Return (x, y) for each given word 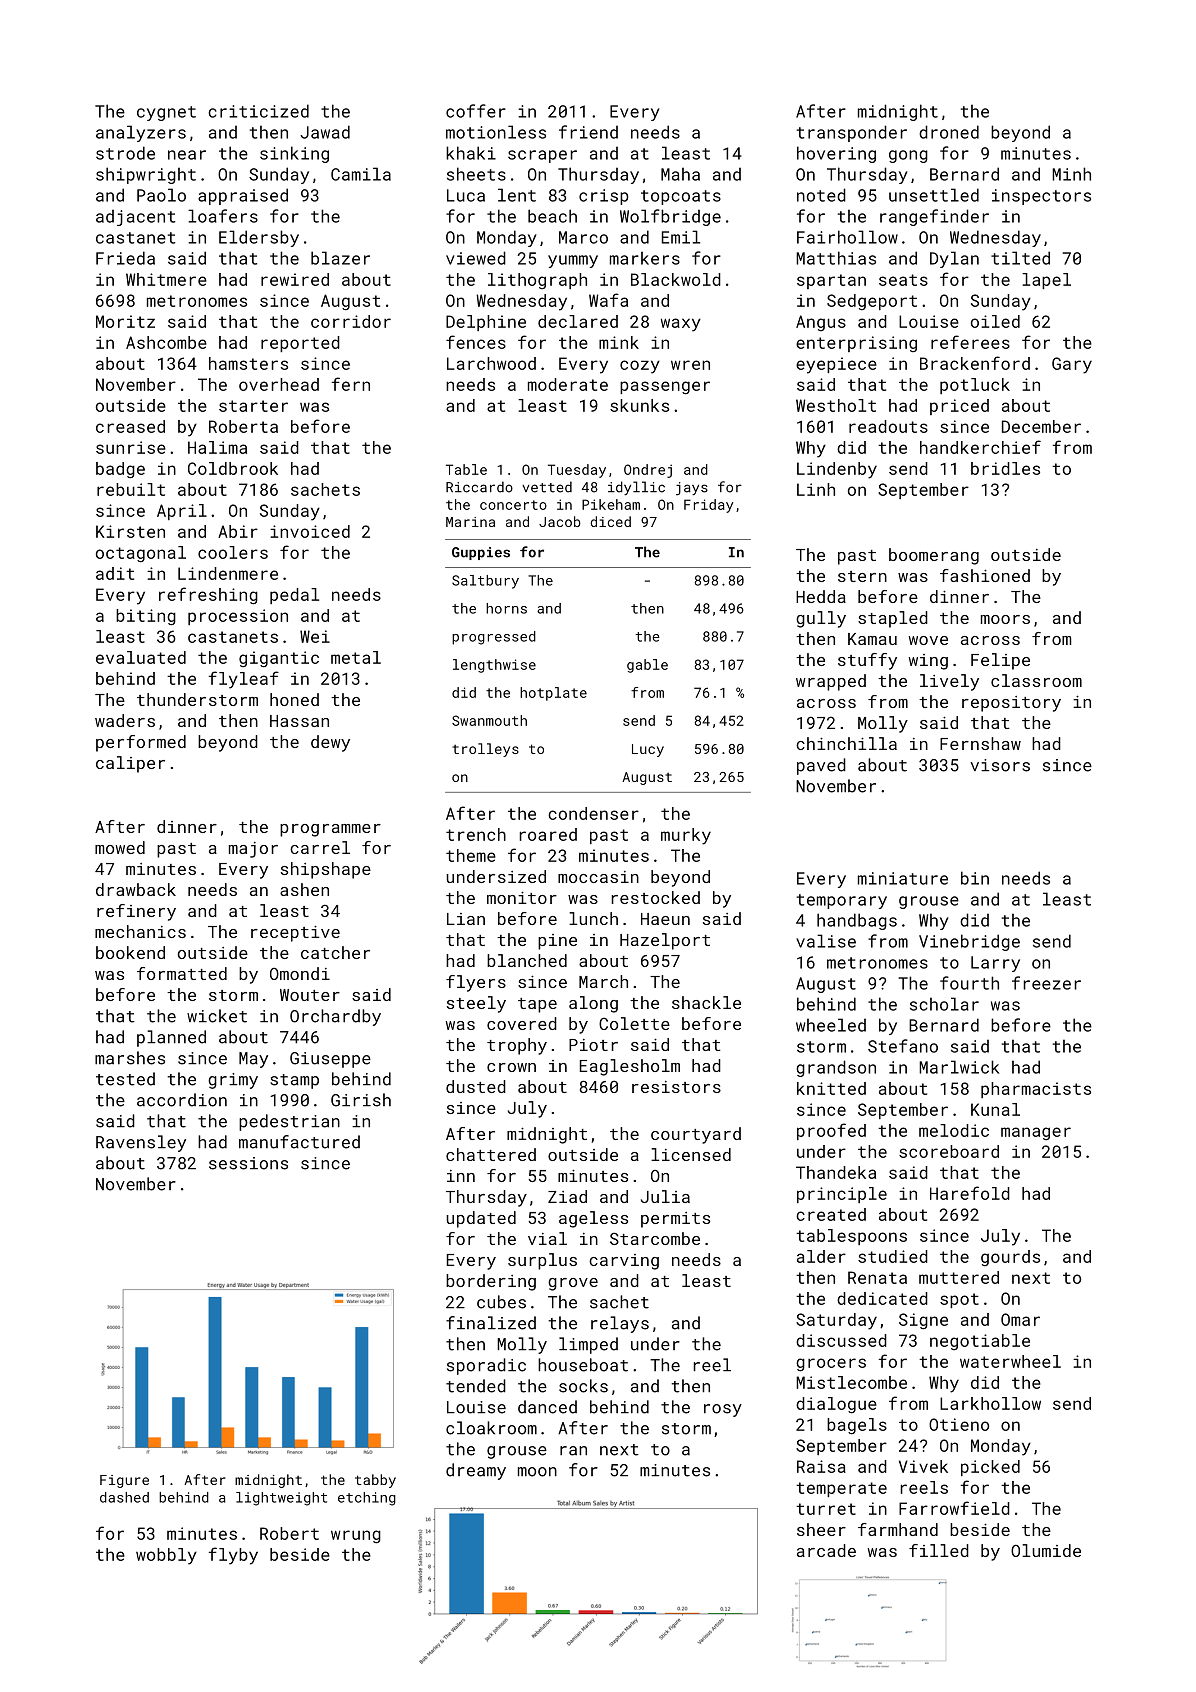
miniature (903, 878)
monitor (522, 898)
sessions (248, 1163)
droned (949, 132)
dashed (124, 1497)
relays (620, 1324)
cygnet (166, 113)
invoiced (310, 531)
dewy (330, 743)
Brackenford (975, 363)
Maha (680, 174)
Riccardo (479, 487)
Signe (923, 1321)
